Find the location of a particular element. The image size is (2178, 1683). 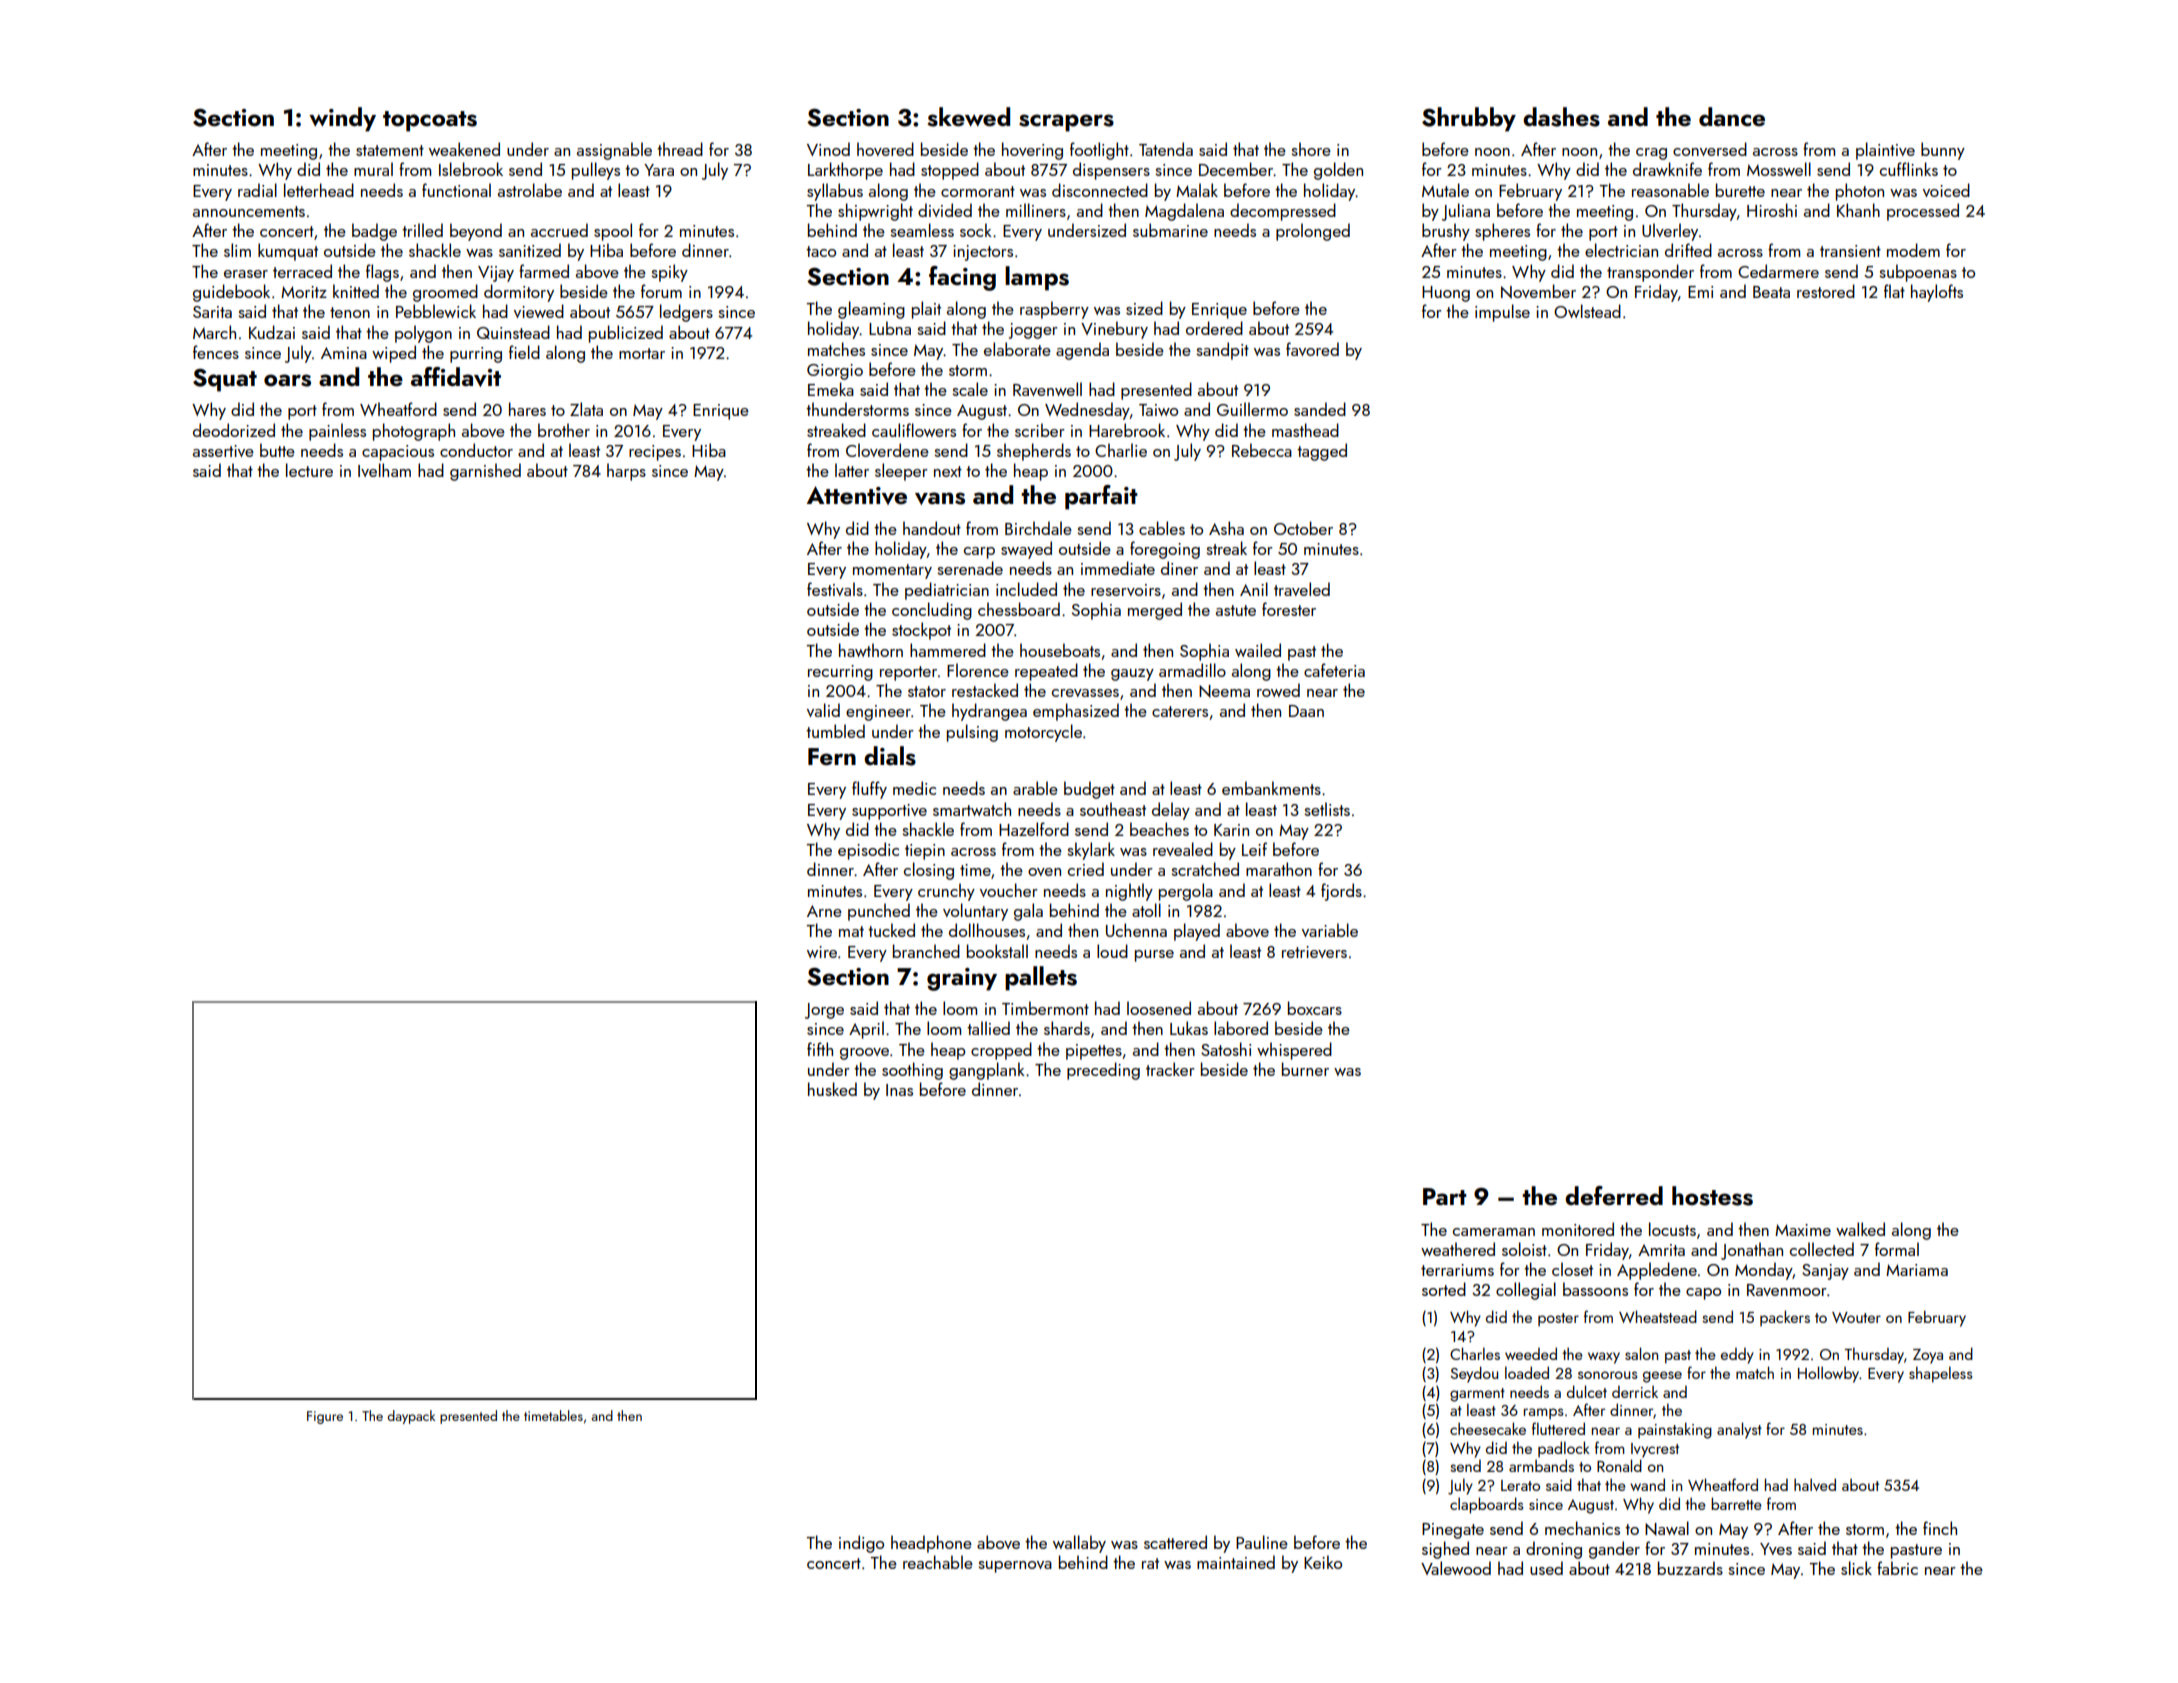

skewed is located at coordinates (968, 117).
